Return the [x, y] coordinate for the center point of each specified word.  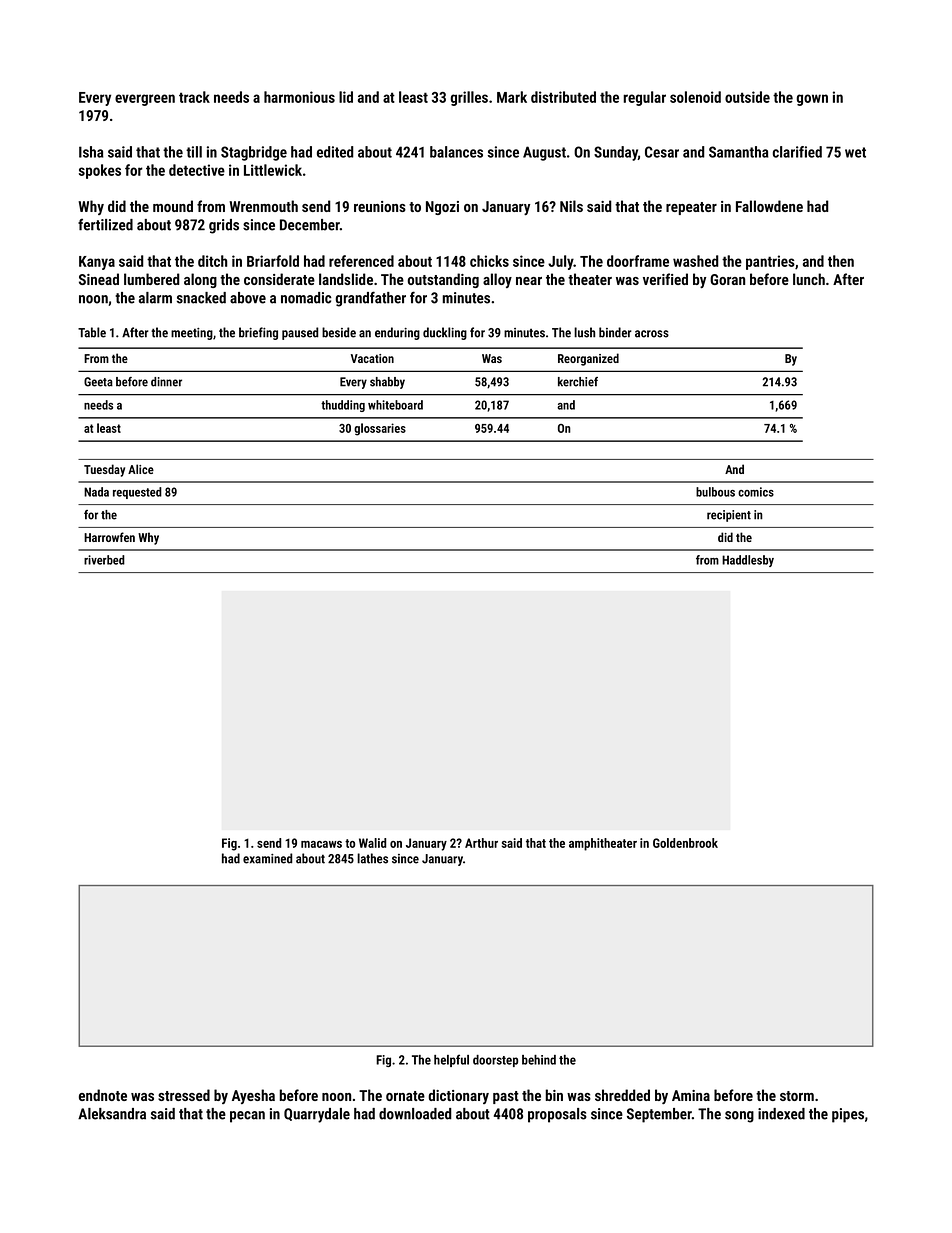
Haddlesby [748, 561]
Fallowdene [769, 206]
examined [267, 858]
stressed [184, 1095]
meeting [192, 334]
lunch [809, 279]
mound [173, 206]
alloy [497, 280]
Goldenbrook [685, 843]
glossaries [380, 429]
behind [539, 1060]
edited [335, 152]
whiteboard [395, 405]
